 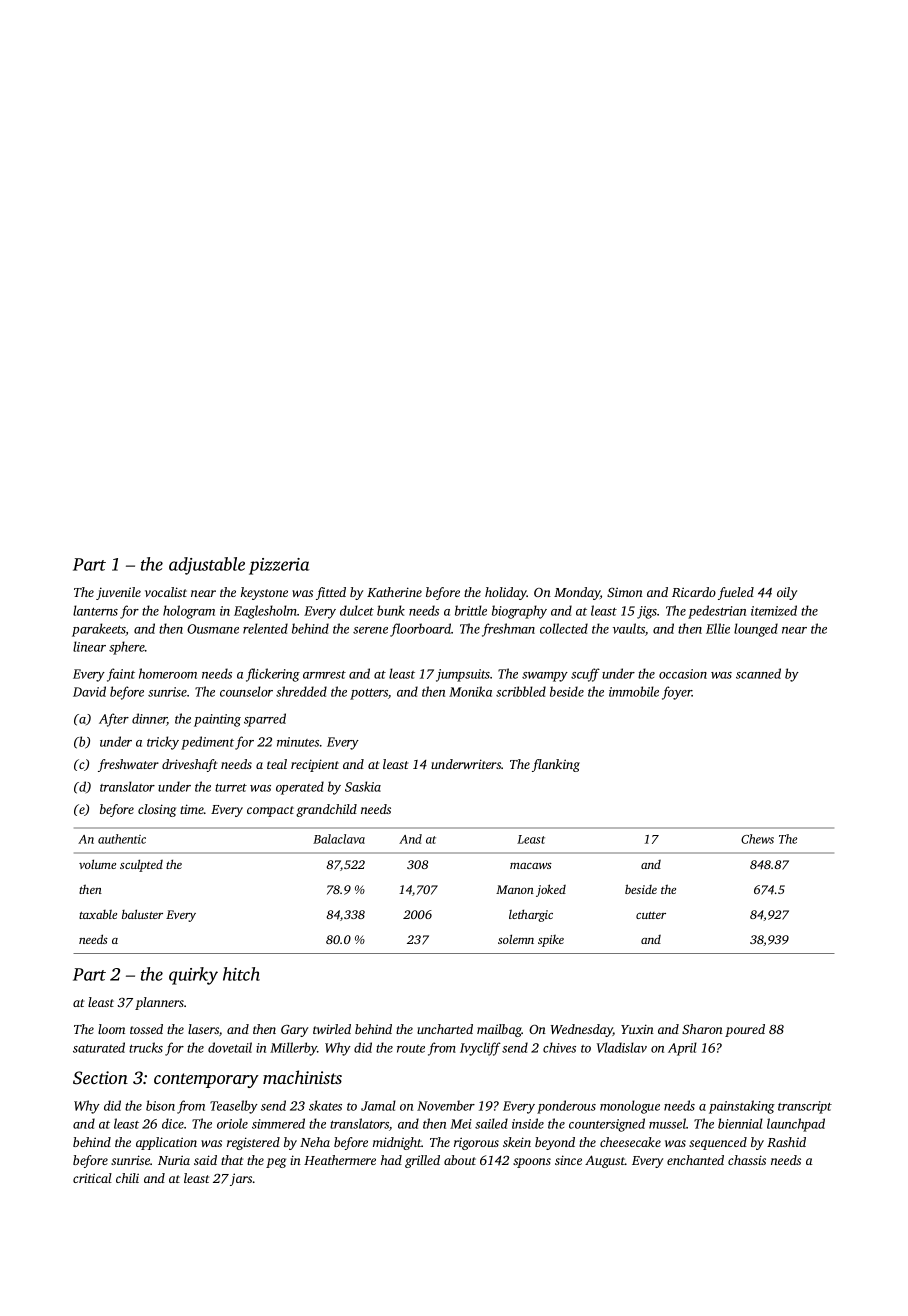 I want to click on sculpted, so click(x=141, y=865).
